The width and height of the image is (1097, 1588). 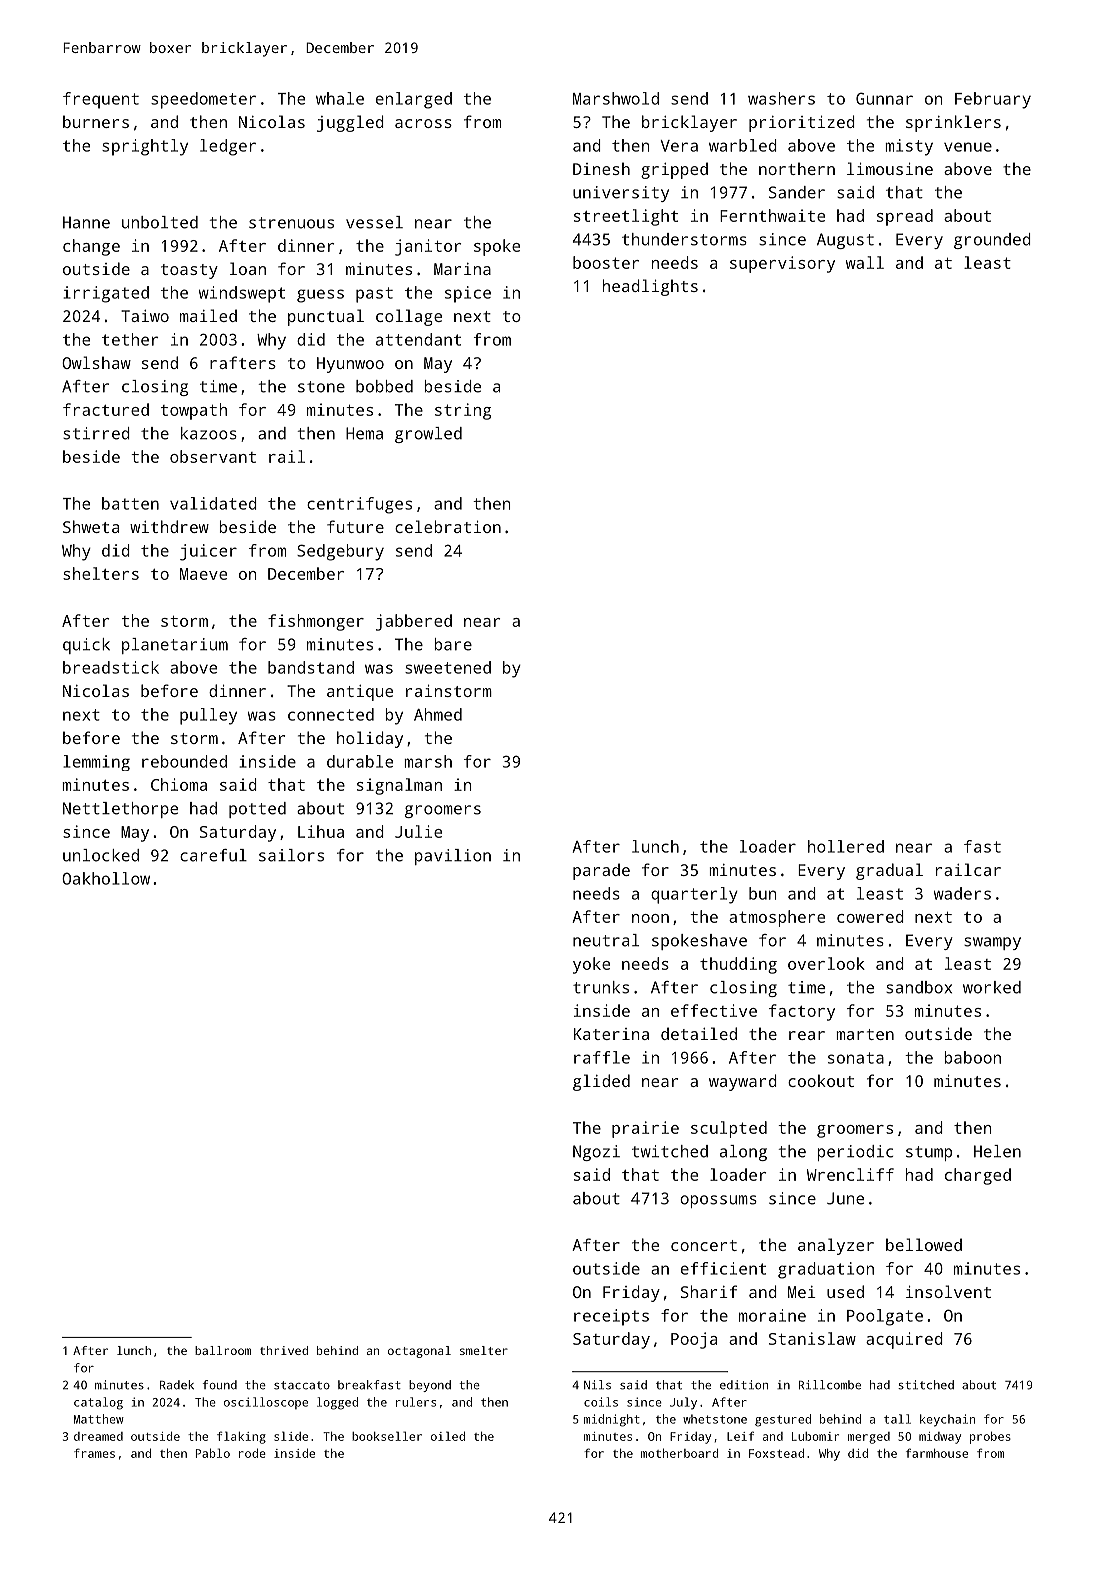 What do you see at coordinates (596, 1153) in the image?
I see `Ngozi` at bounding box center [596, 1153].
